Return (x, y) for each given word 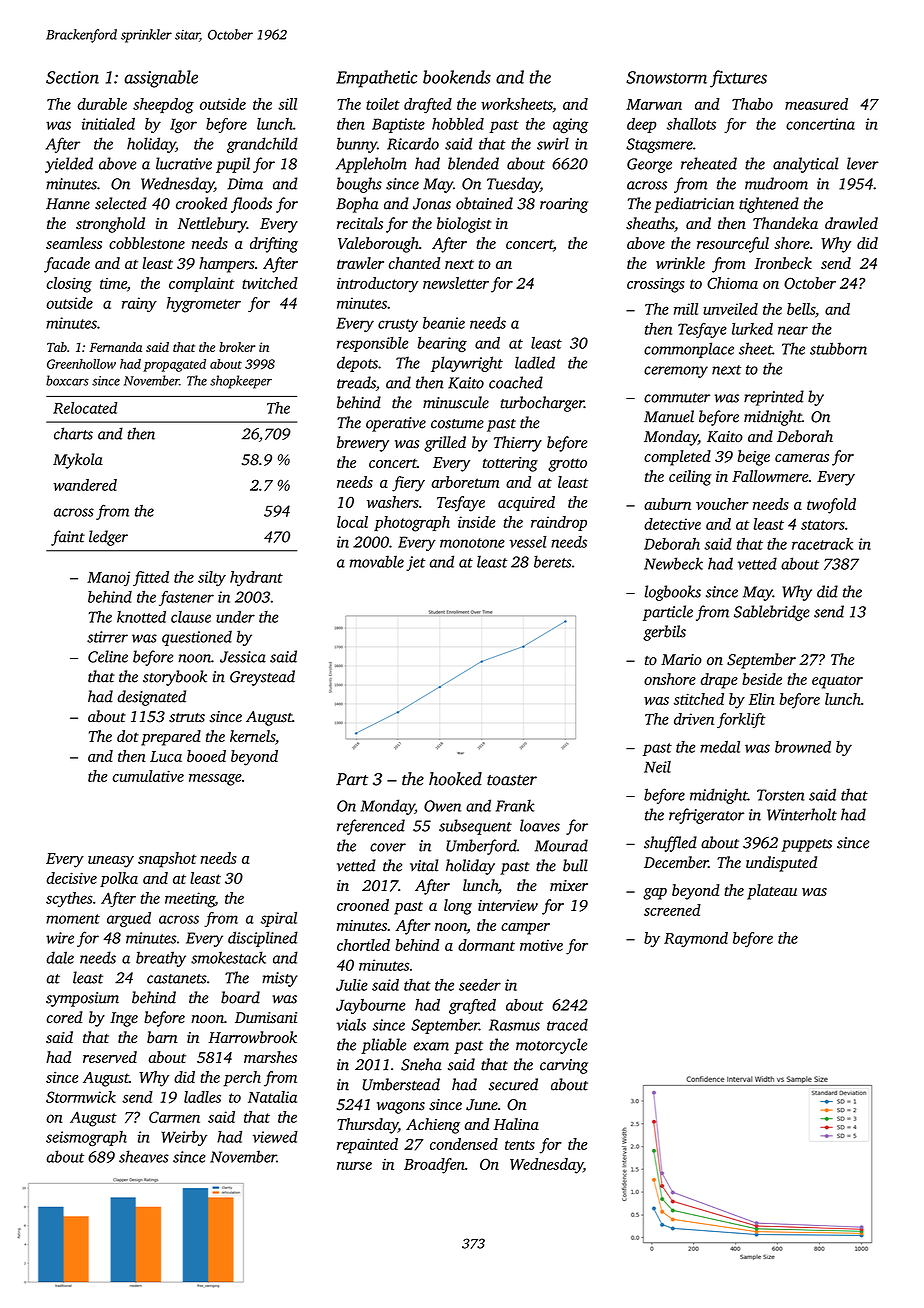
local (352, 522)
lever (863, 163)
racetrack (822, 544)
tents (520, 1145)
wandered (85, 485)
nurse (354, 1166)
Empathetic (376, 79)
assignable (161, 79)
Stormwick (81, 1097)
